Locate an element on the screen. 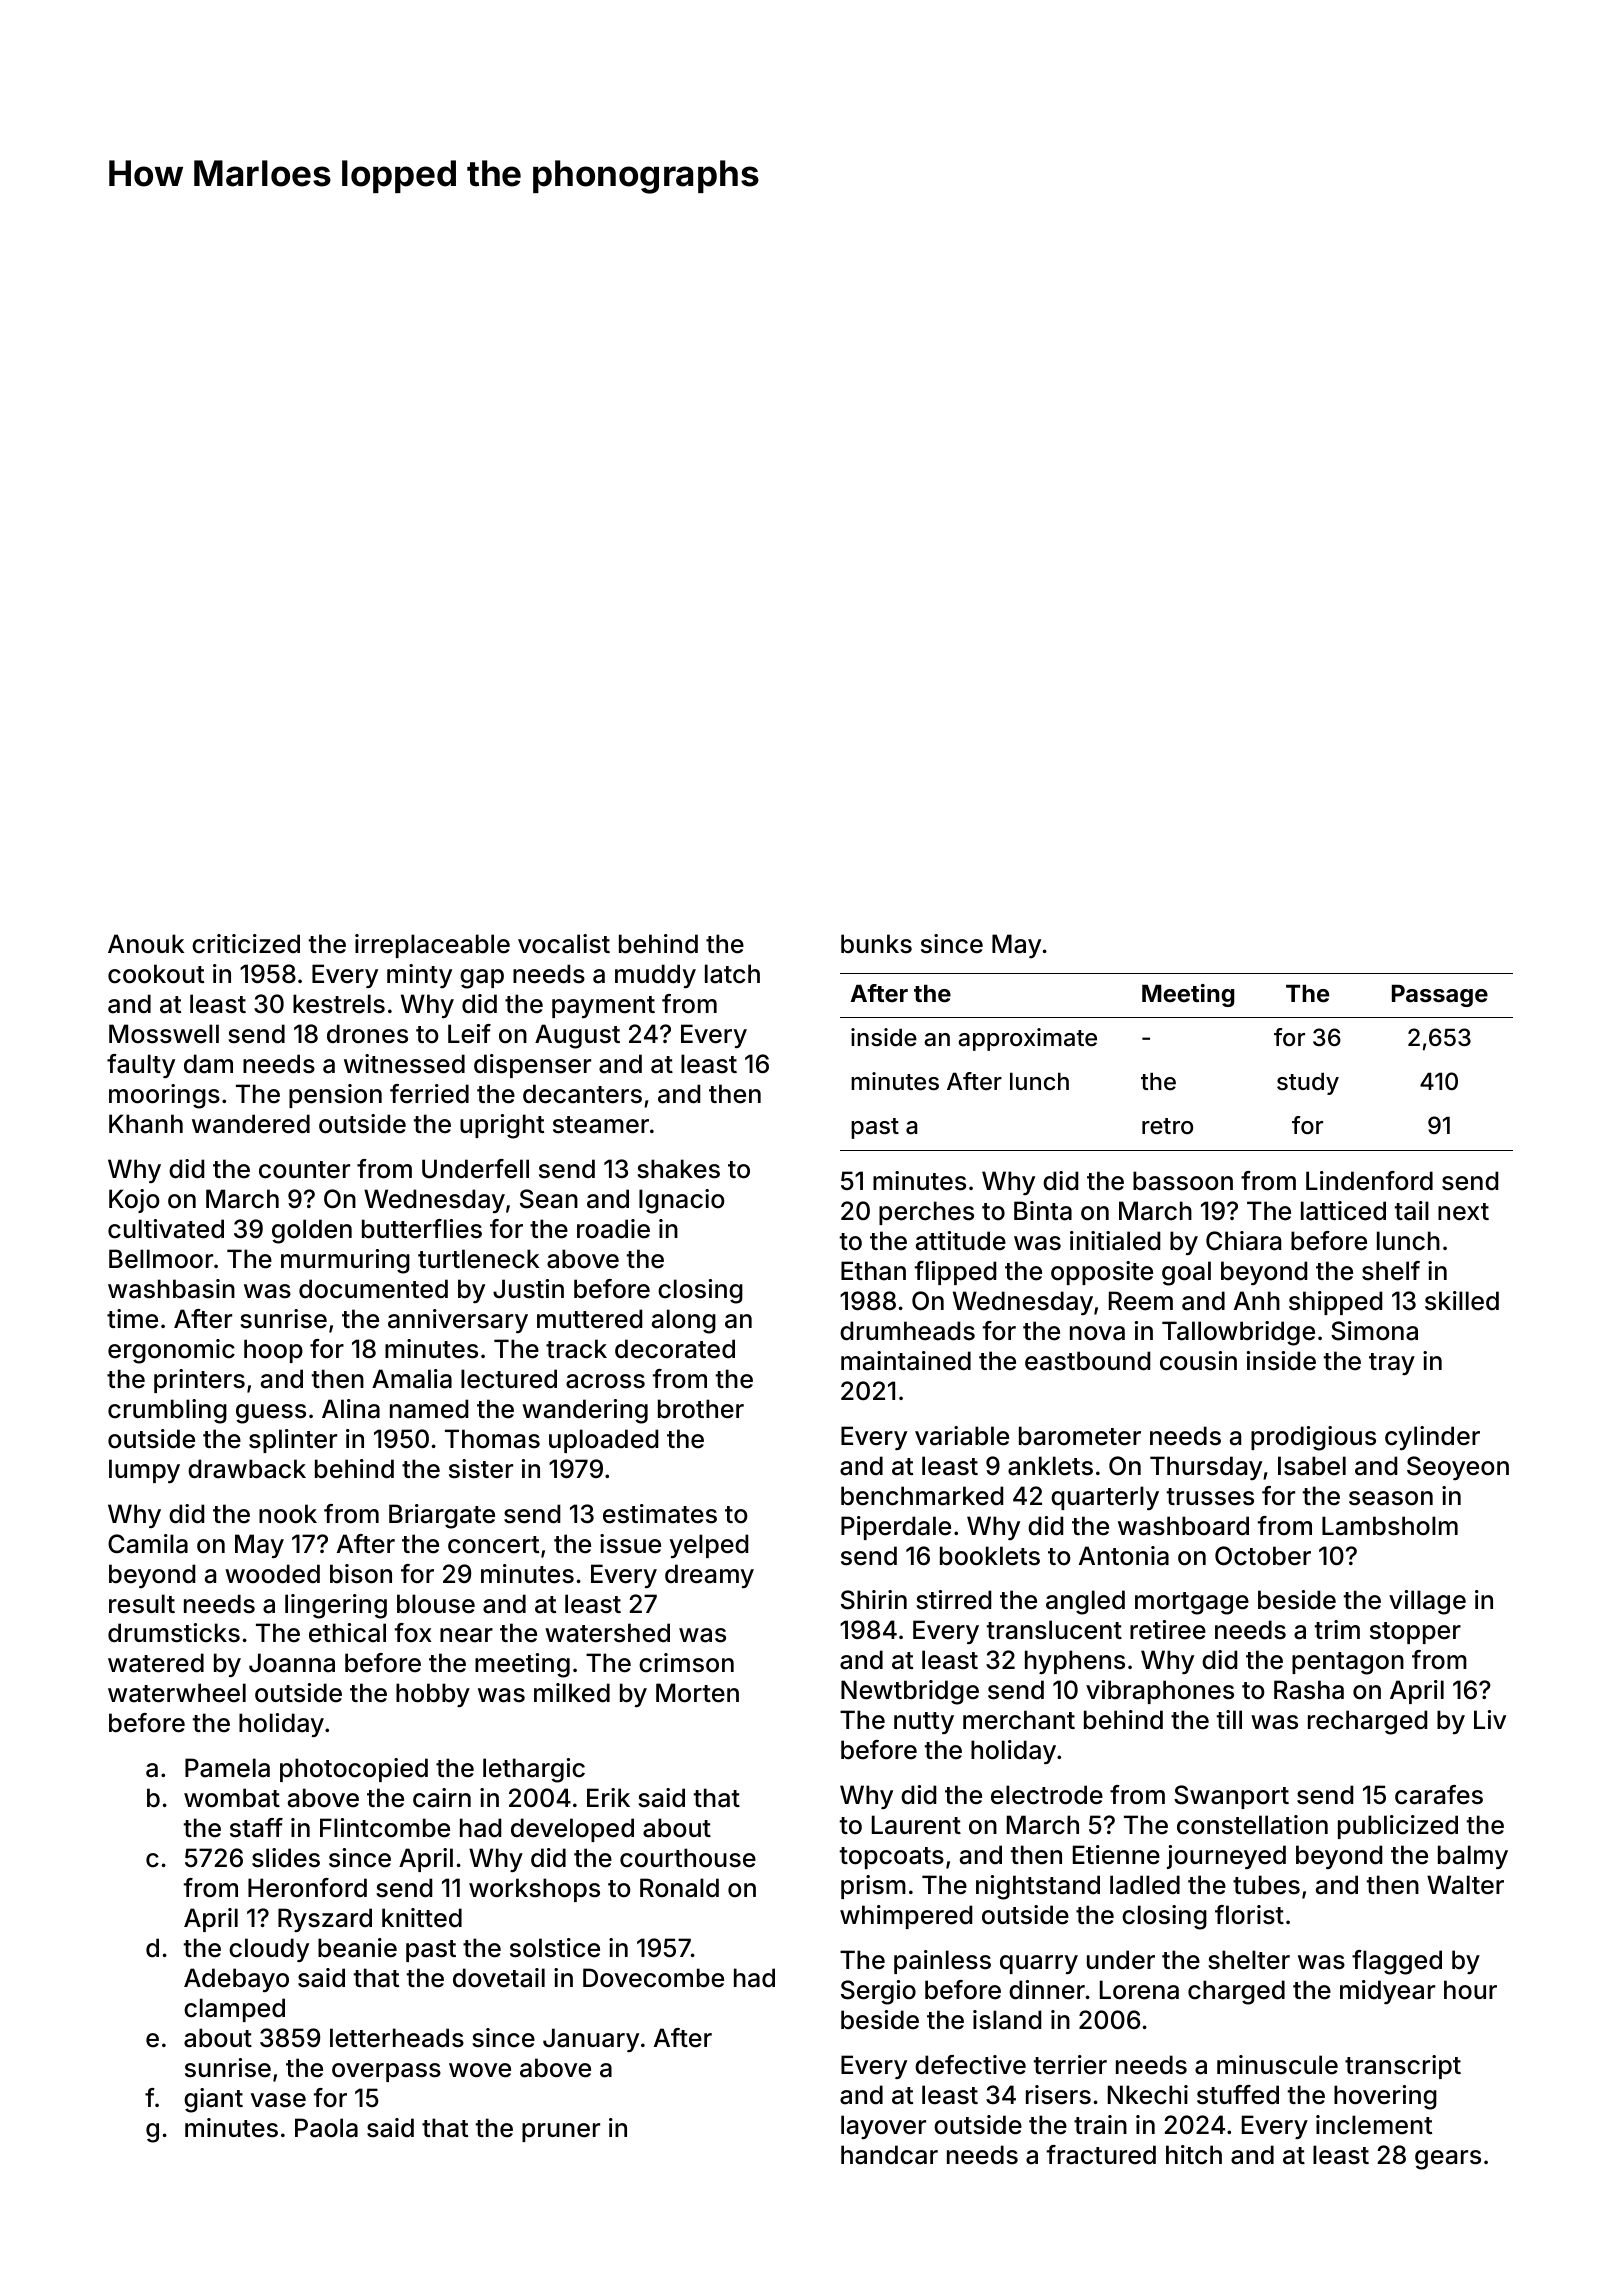 This screenshot has width=1620, height=2292. muttered is located at coordinates (589, 1319).
